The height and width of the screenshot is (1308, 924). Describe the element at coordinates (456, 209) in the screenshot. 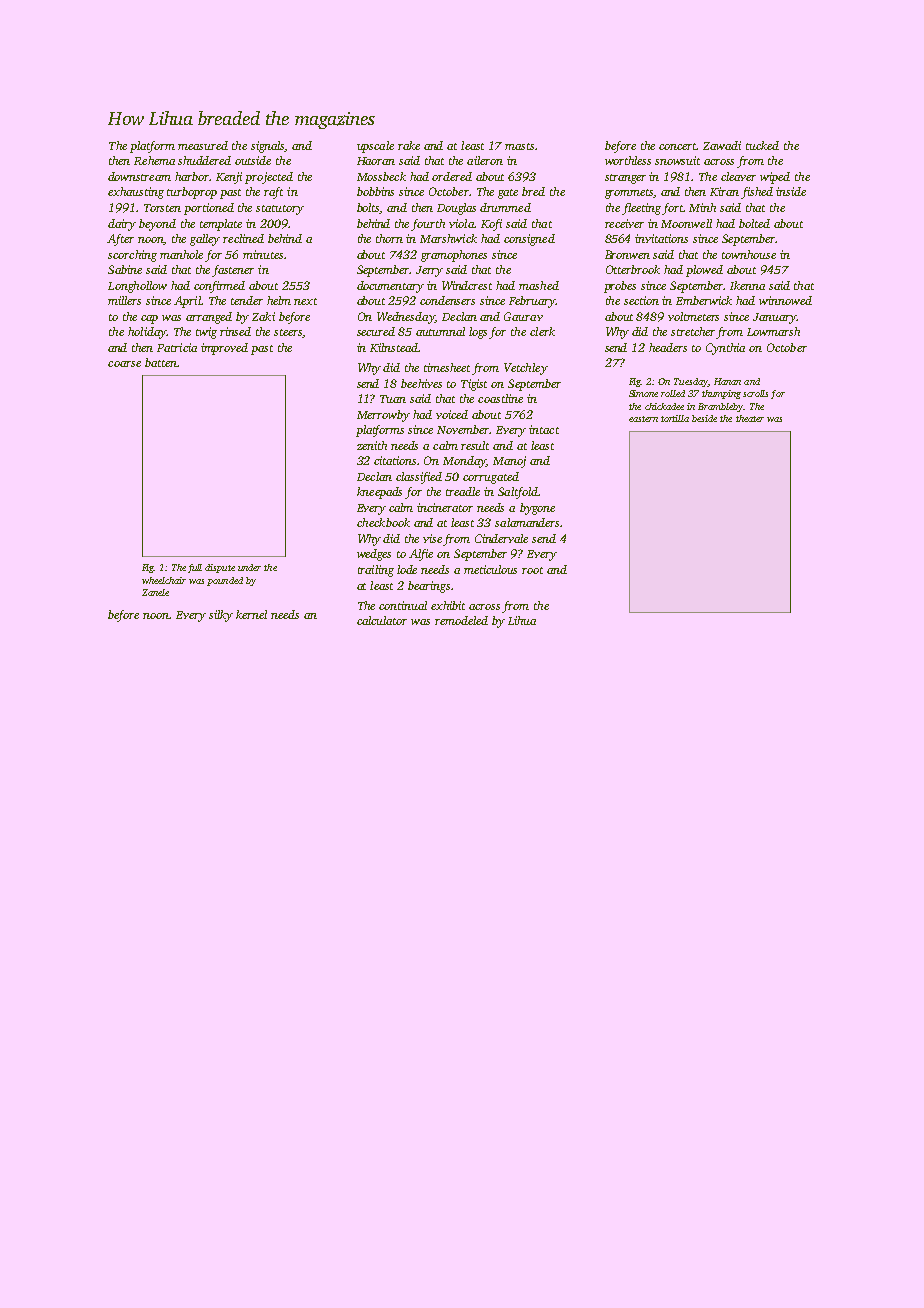

I see `Douglas` at that location.
